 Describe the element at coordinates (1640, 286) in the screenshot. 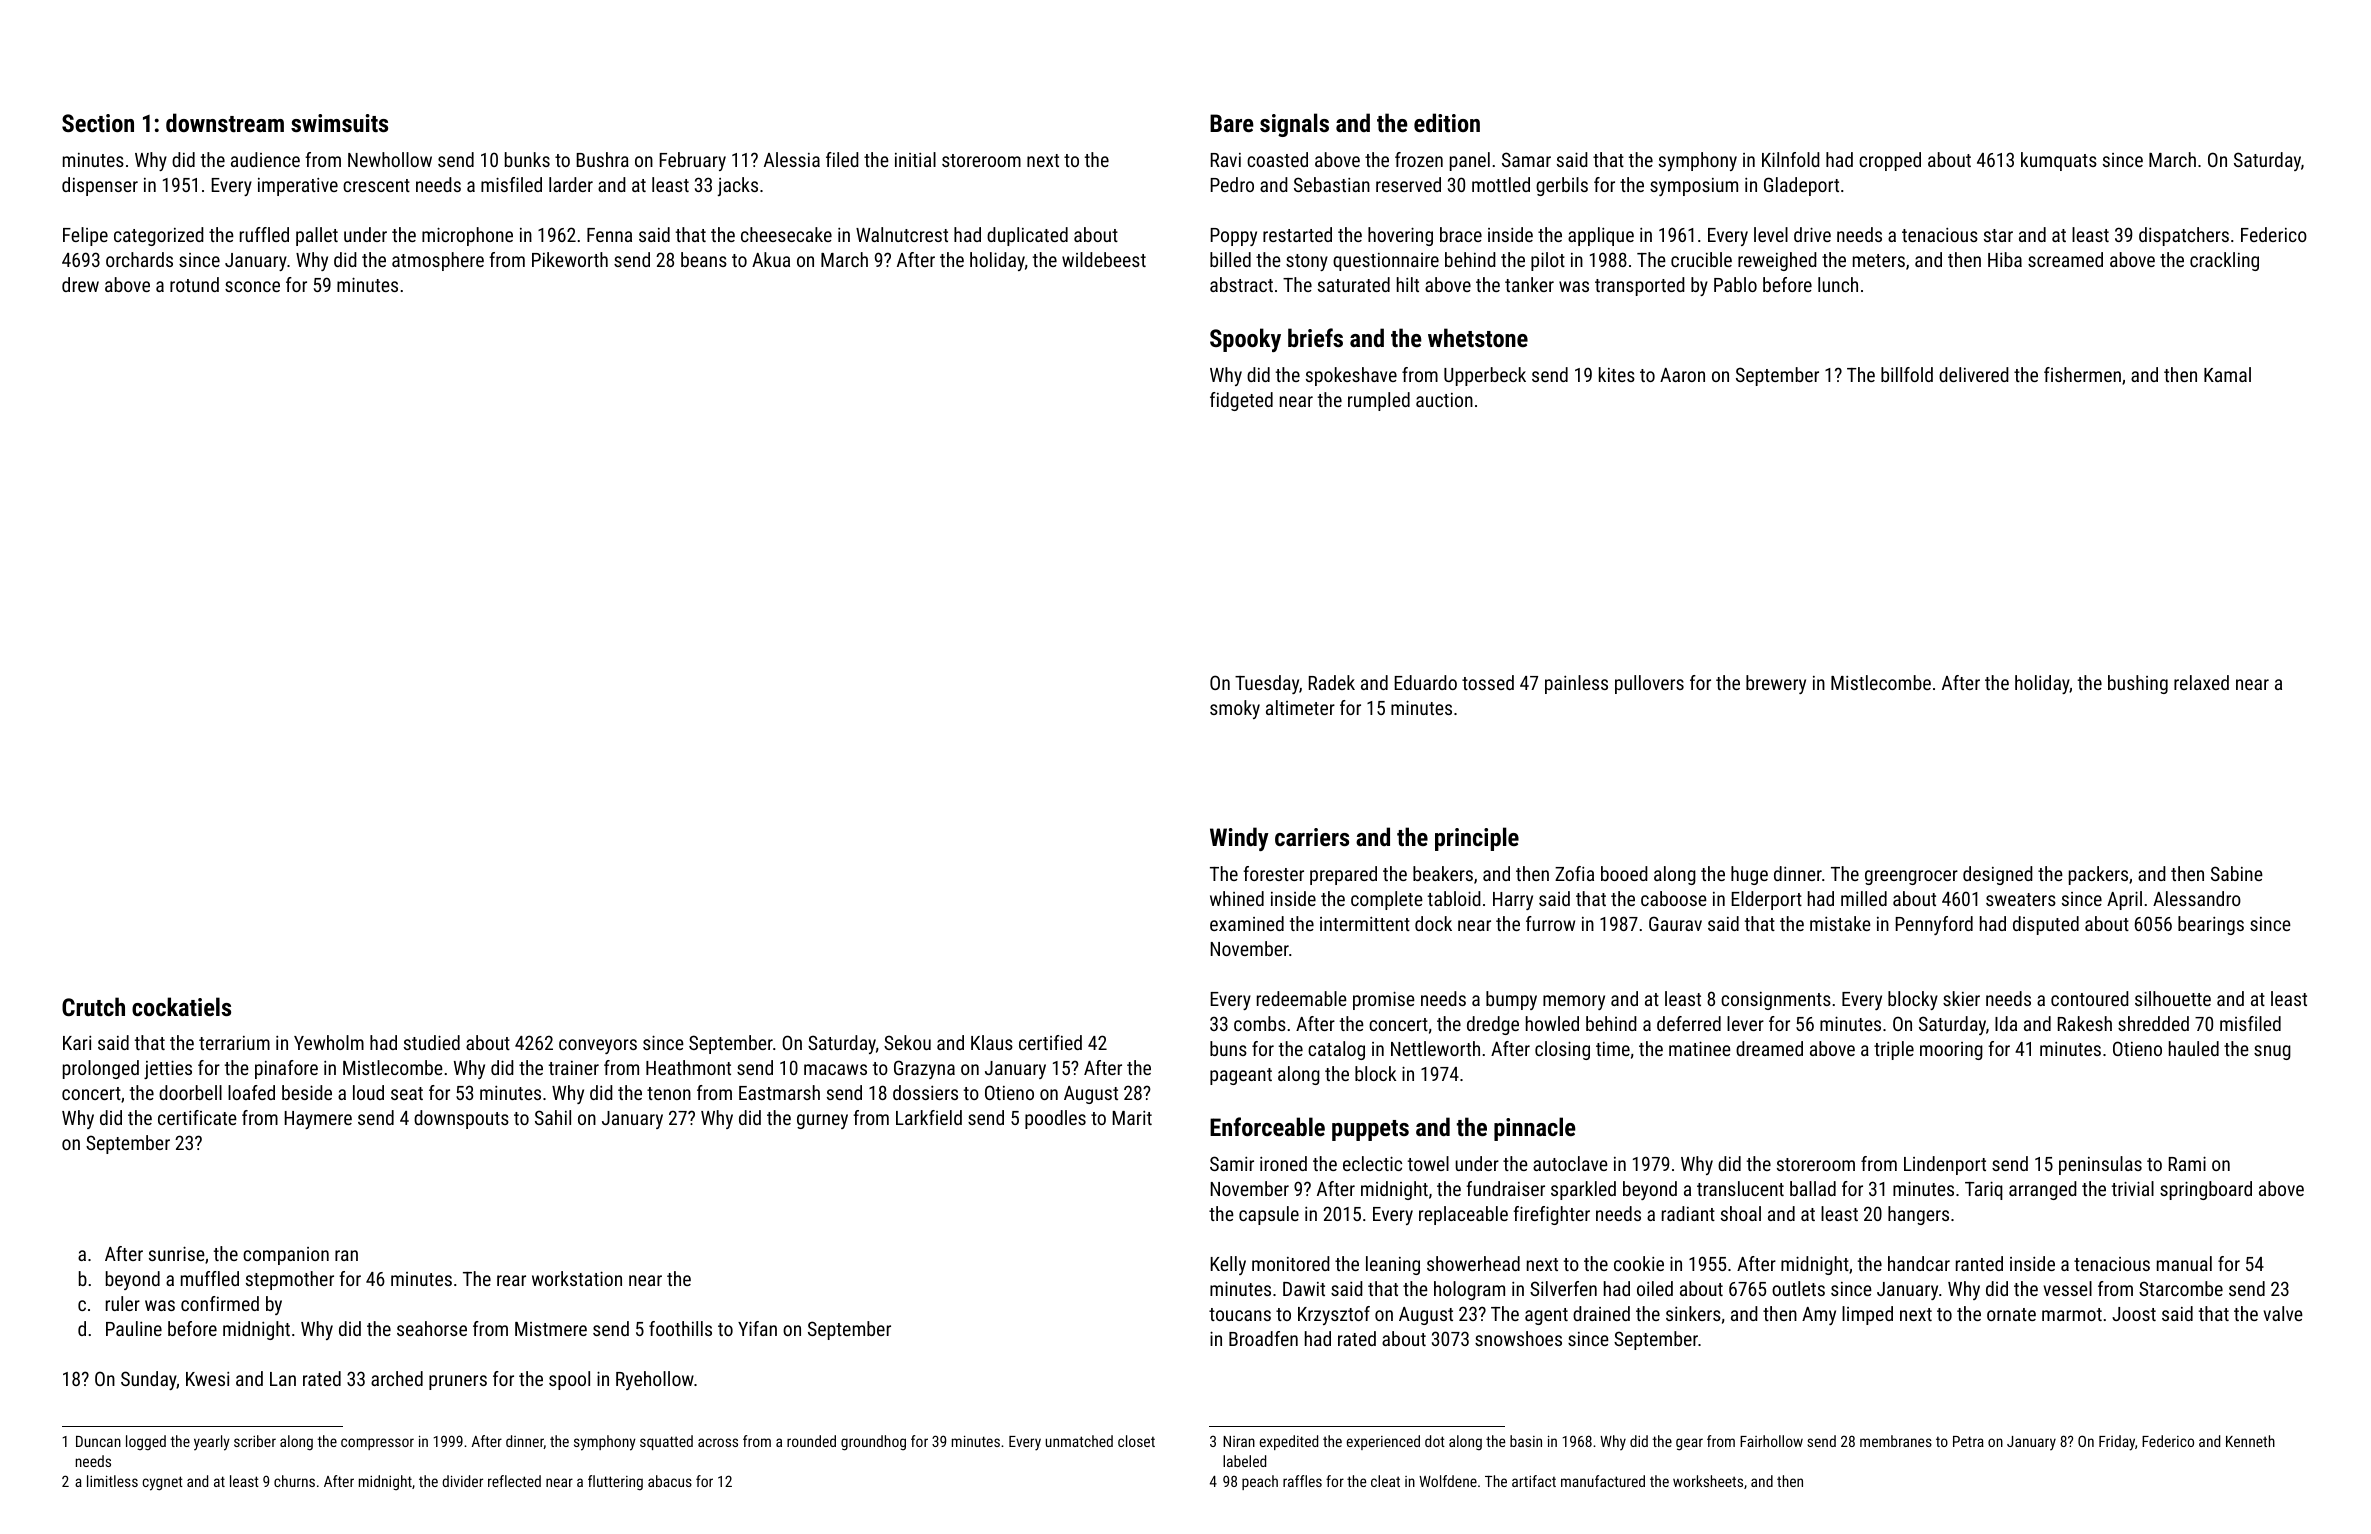

I see `transported` at that location.
